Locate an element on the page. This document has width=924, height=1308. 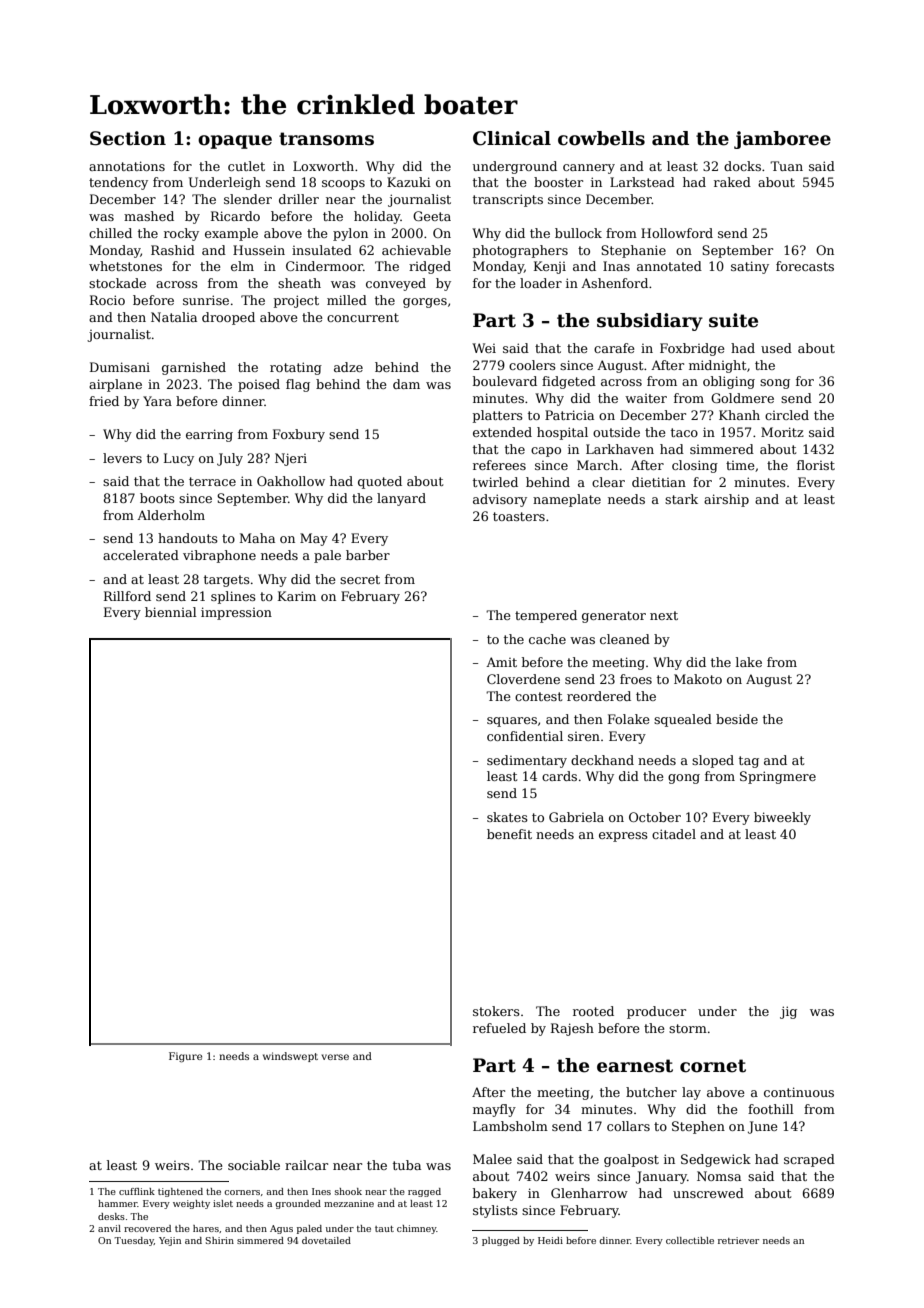
lanyard is located at coordinates (401, 499).
